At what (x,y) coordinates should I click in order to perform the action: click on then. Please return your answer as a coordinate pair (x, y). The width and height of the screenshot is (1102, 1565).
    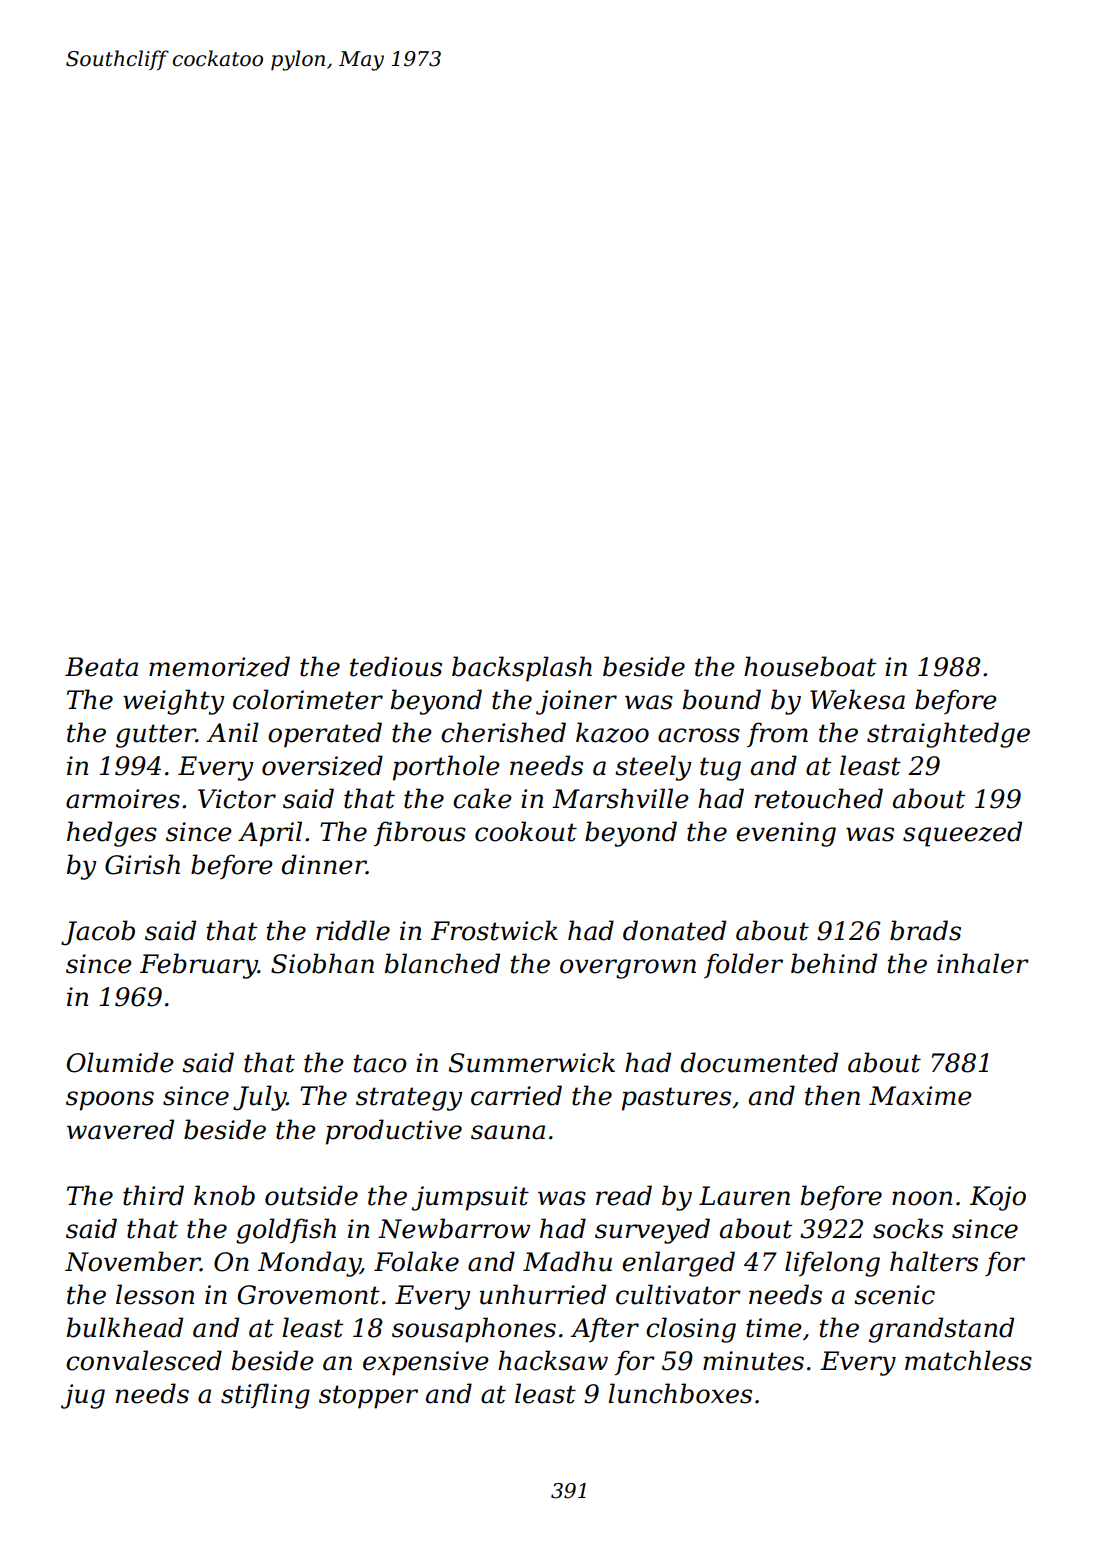
    Looking at the image, I should click on (832, 1095).
